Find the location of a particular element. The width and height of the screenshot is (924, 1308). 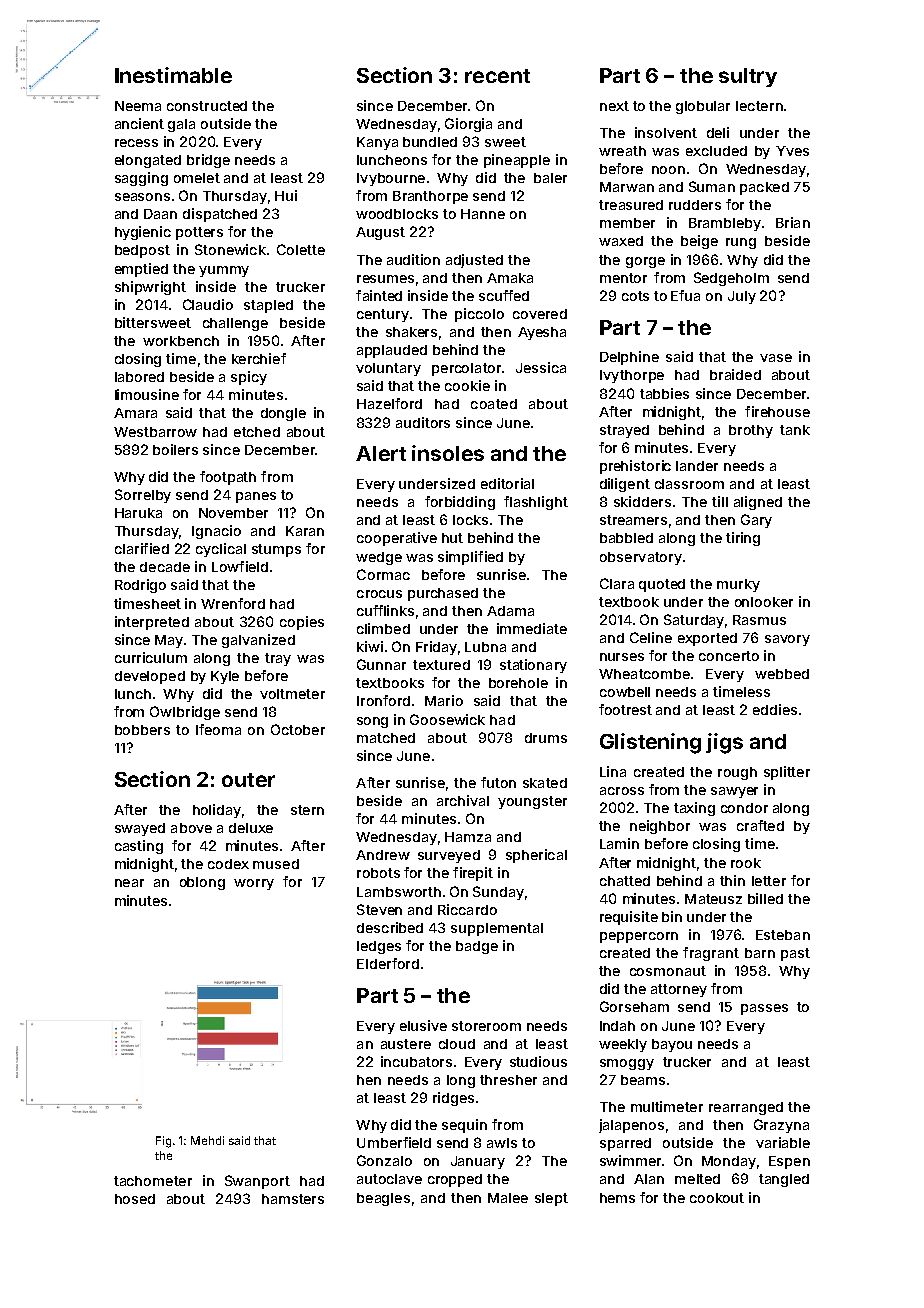

onlooker is located at coordinates (764, 602).
